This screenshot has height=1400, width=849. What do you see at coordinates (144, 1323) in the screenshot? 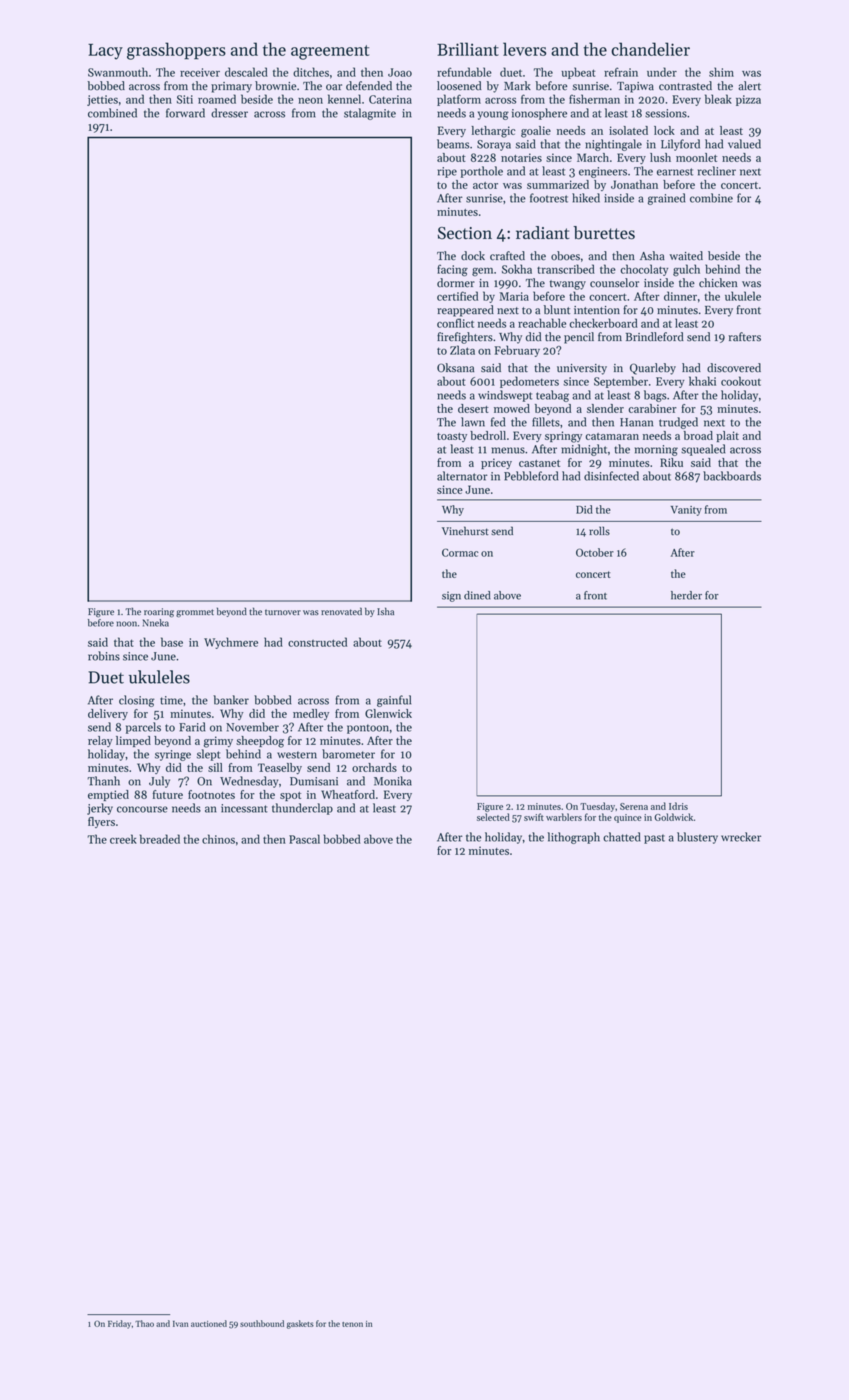
I see `Thao` at bounding box center [144, 1323].
